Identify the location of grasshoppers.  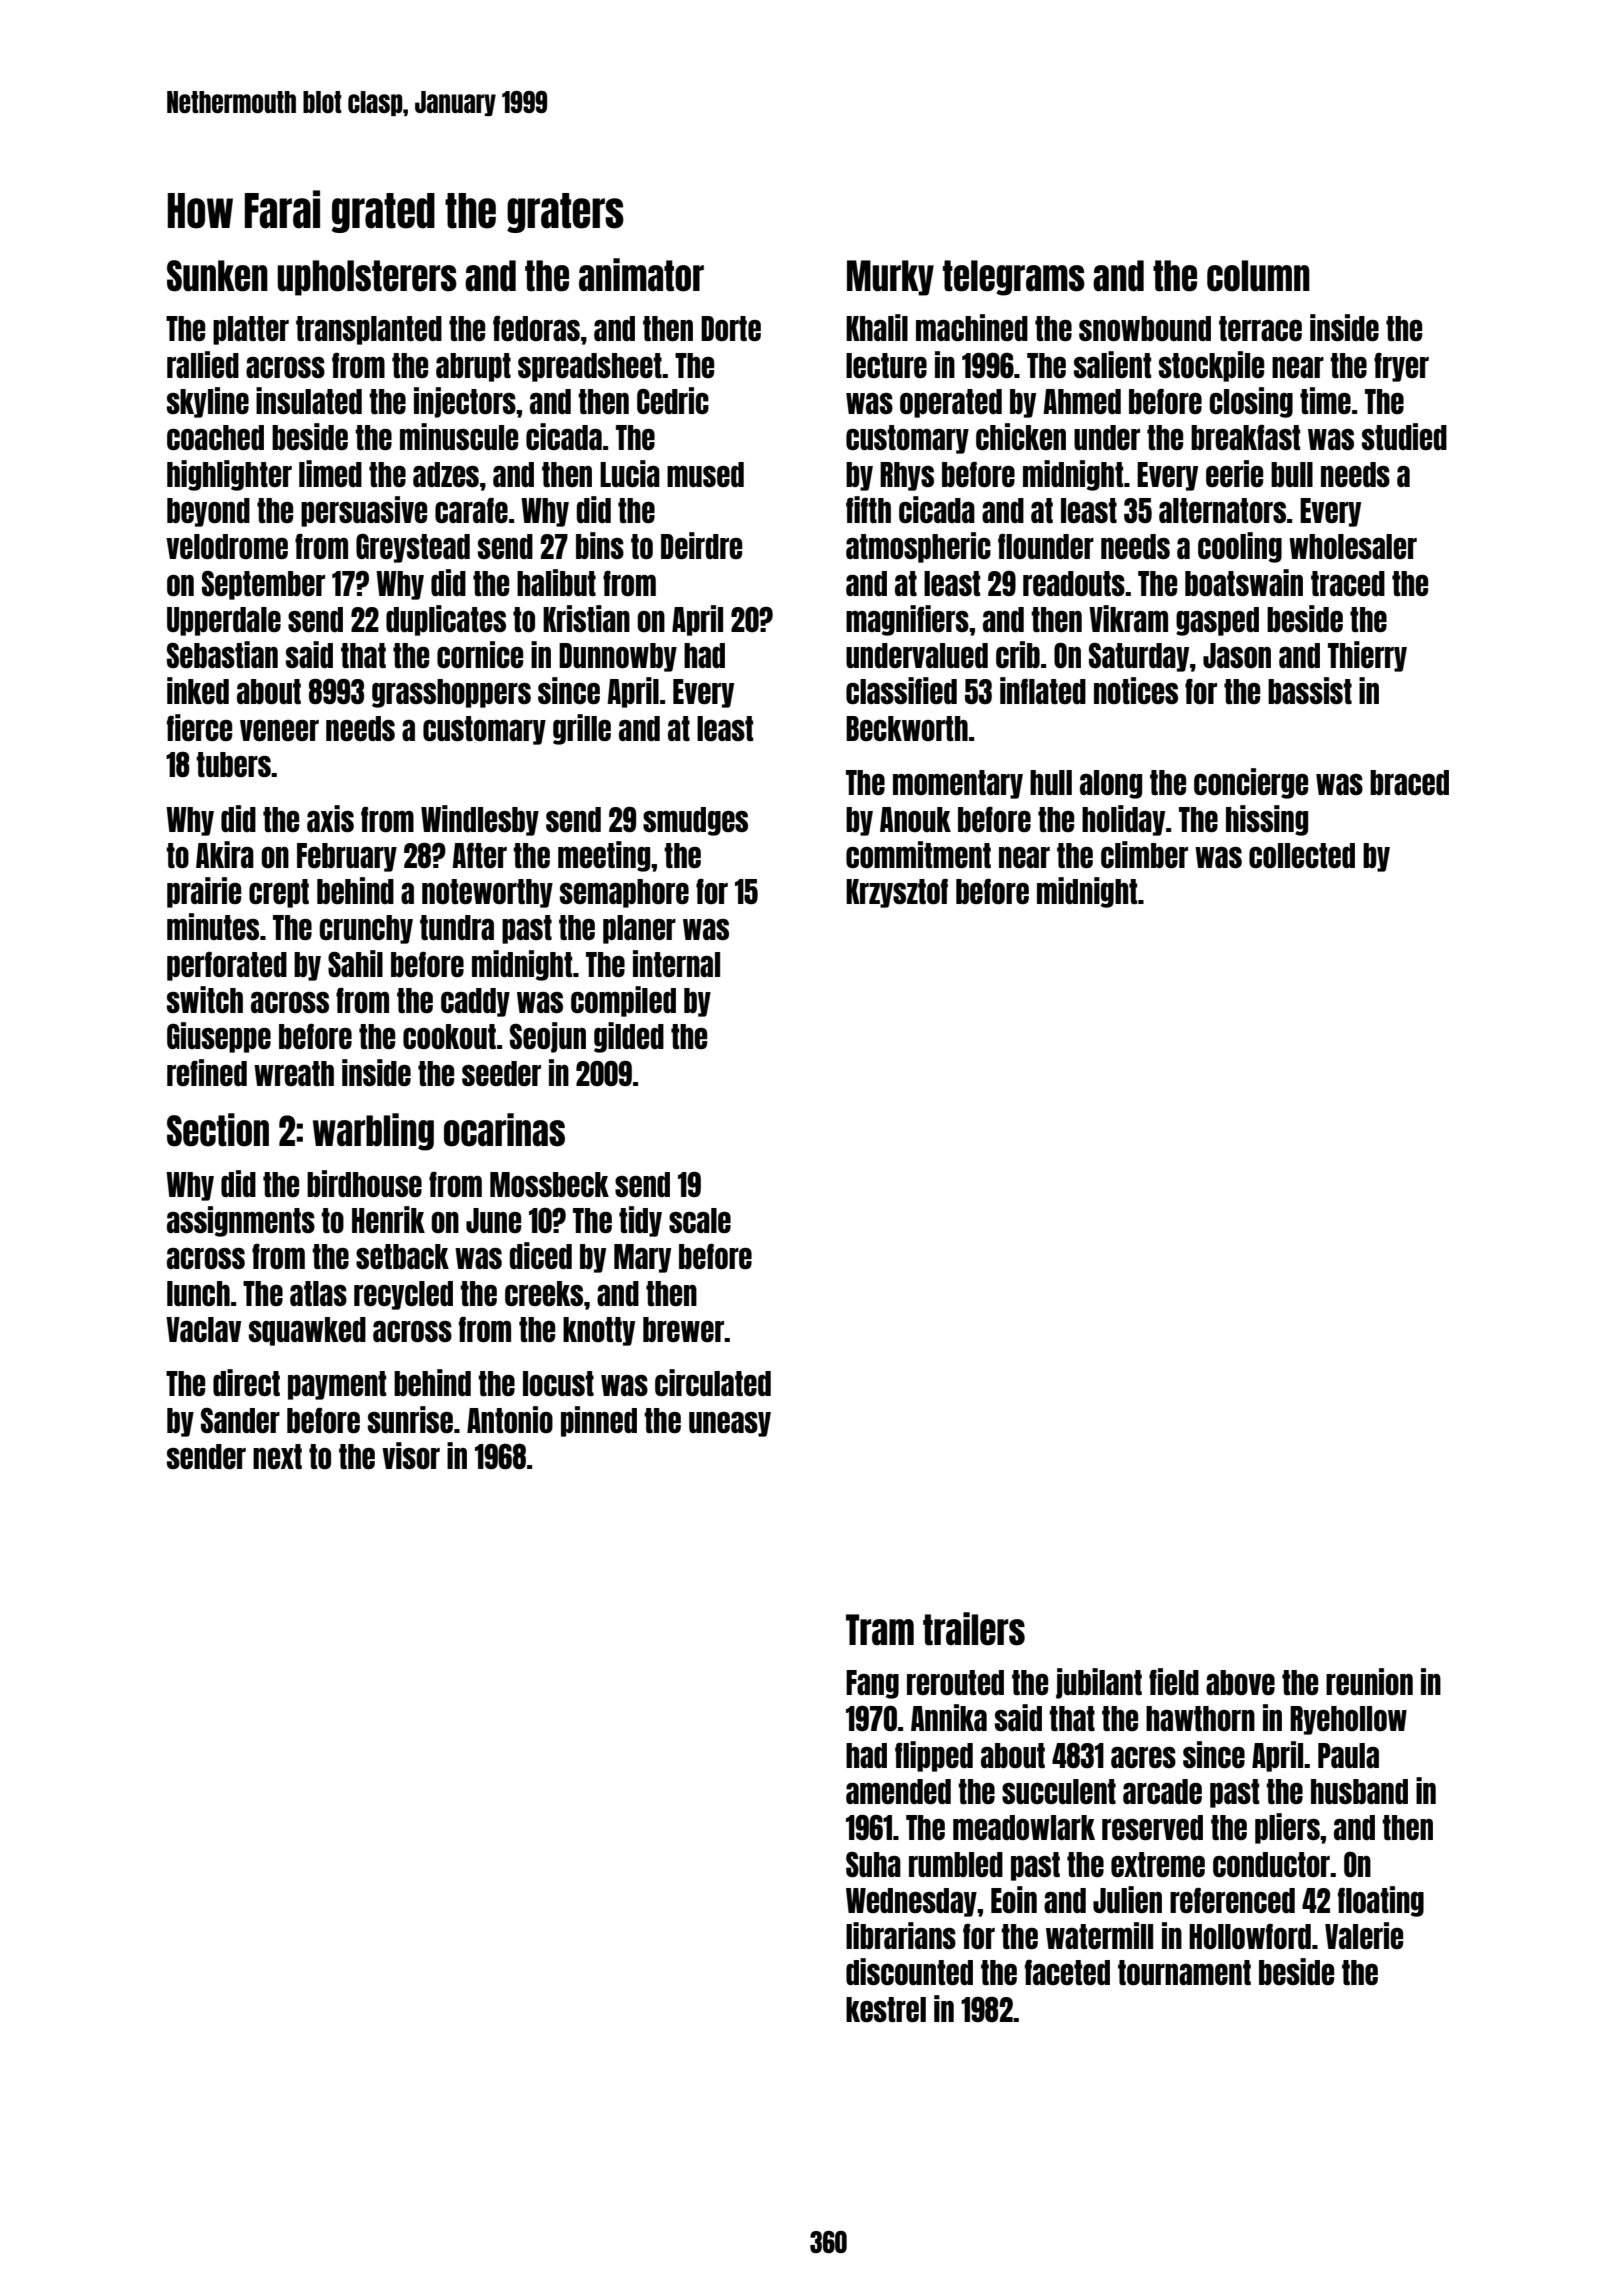
(451, 693).
